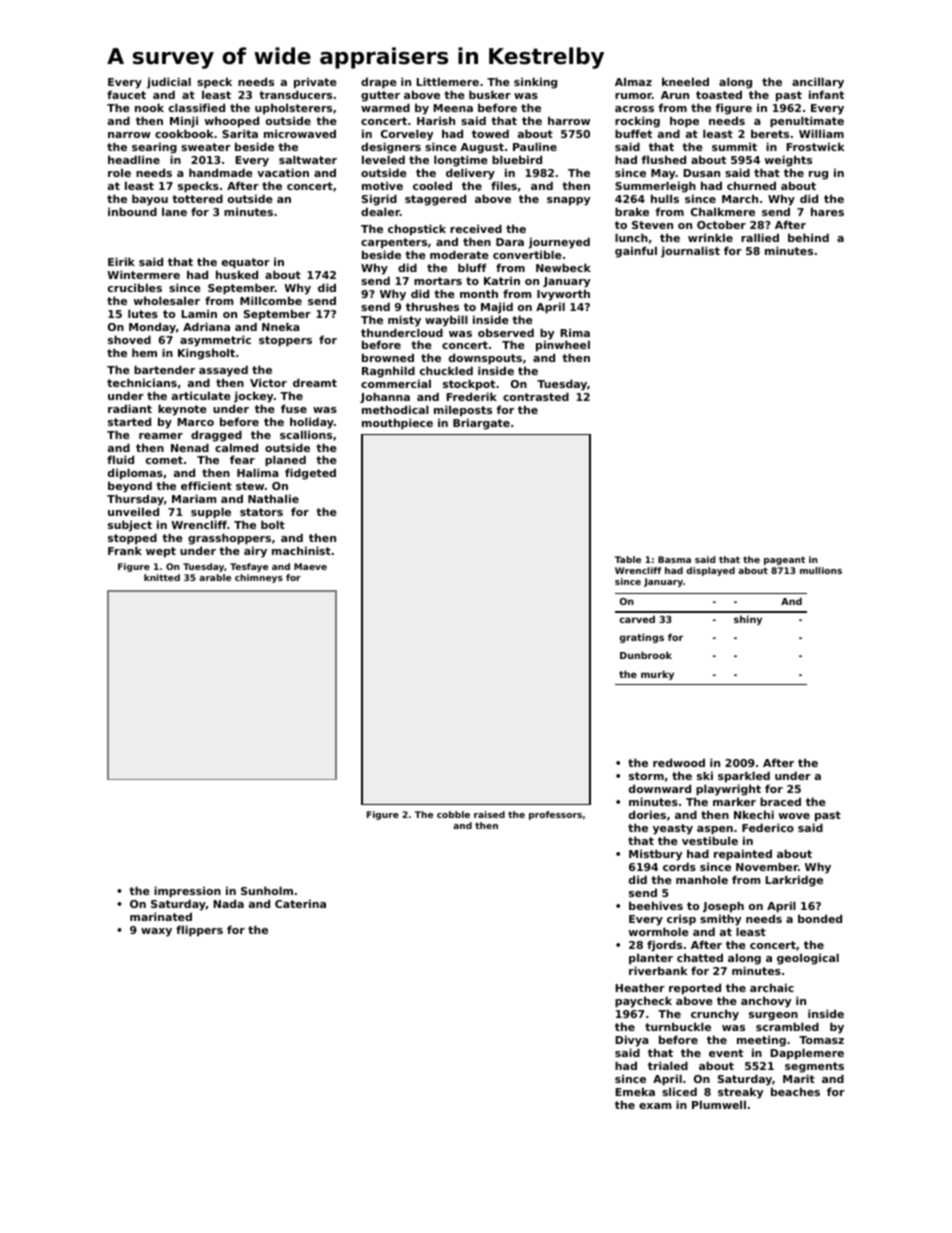 This image has width=952, height=1233. Describe the element at coordinates (169, 83) in the image. I see `judicial` at that location.
